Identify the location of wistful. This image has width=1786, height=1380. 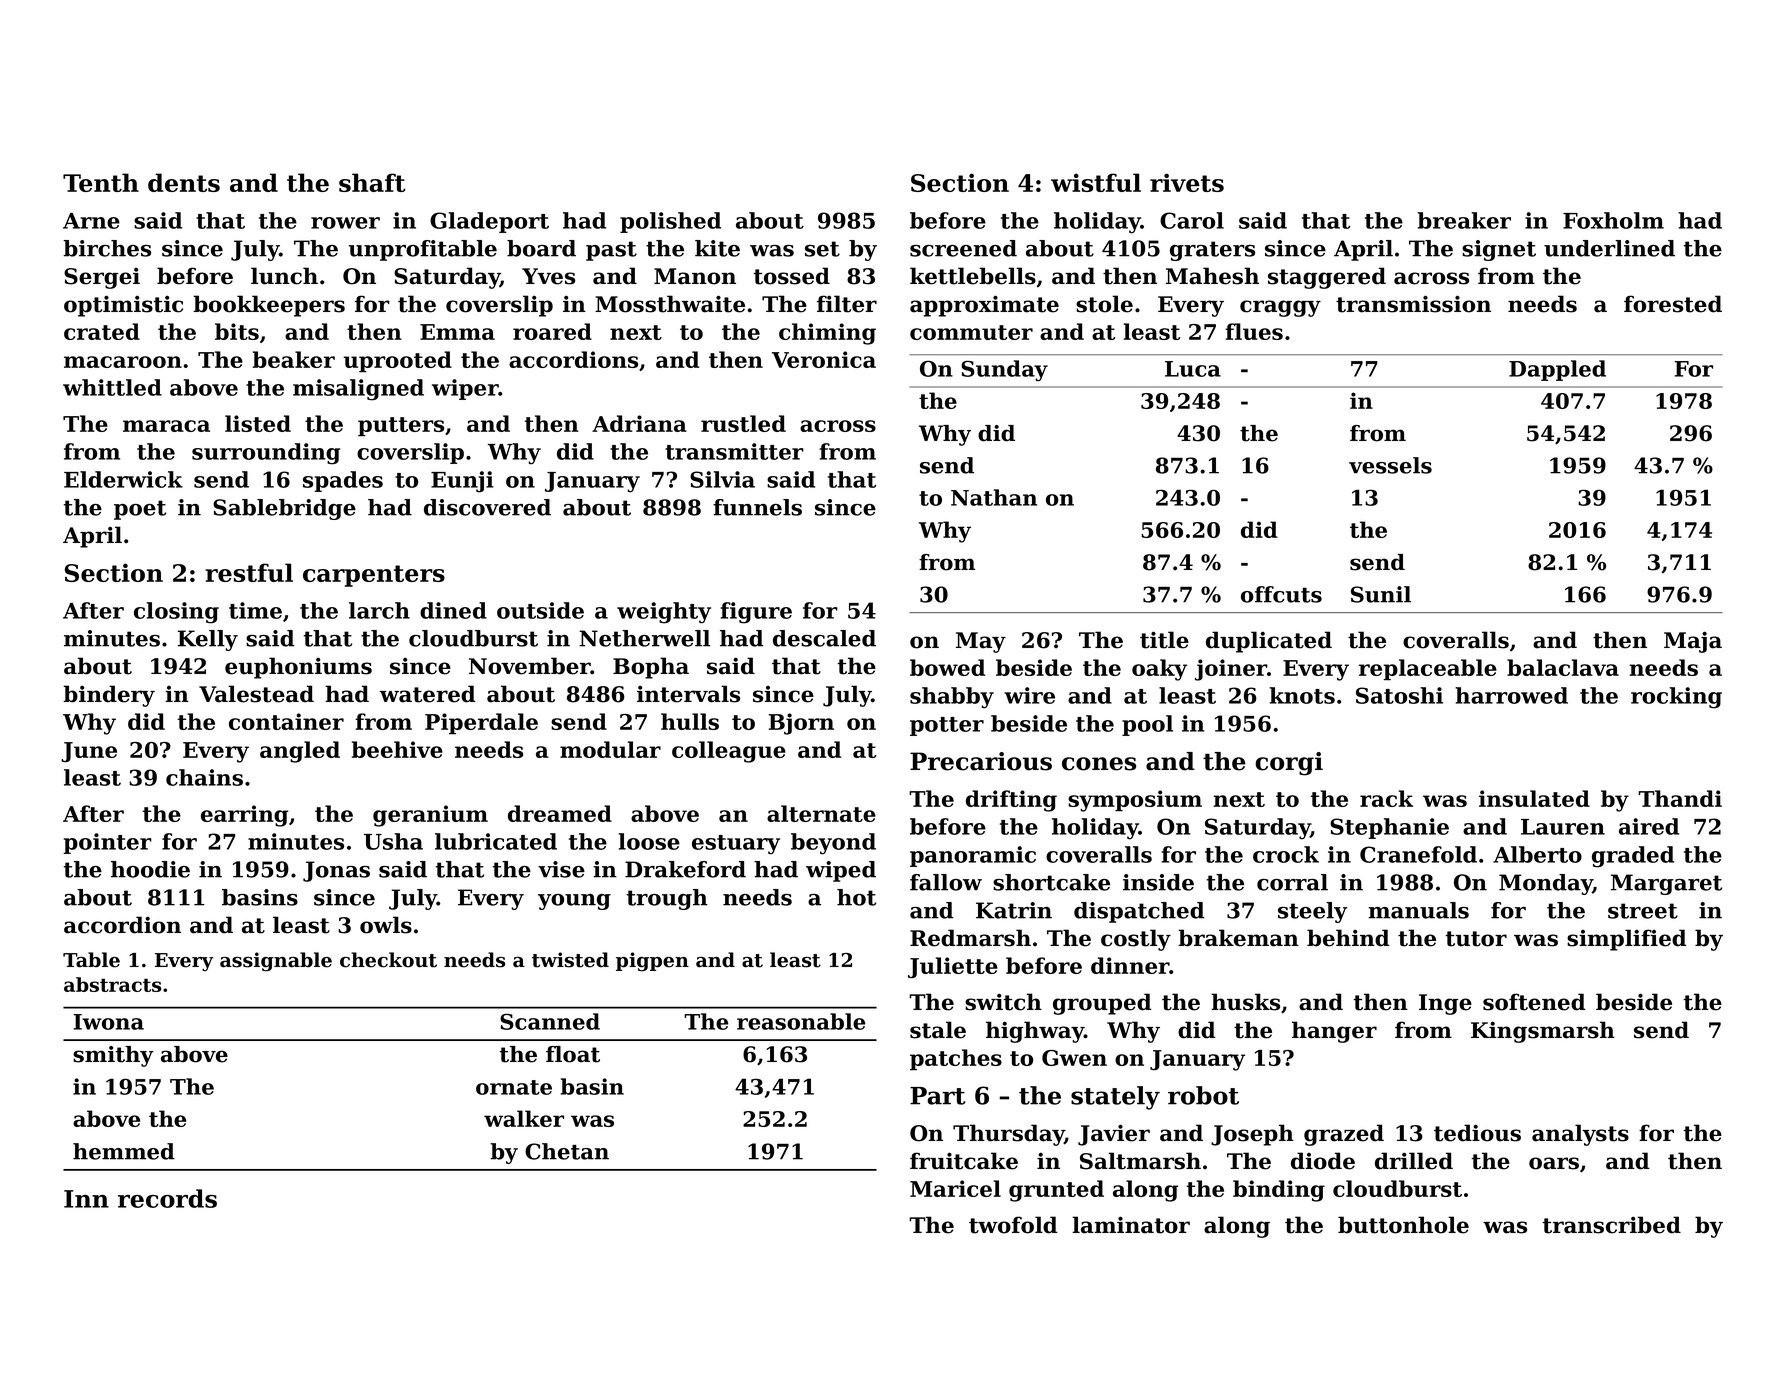
(1096, 182).
